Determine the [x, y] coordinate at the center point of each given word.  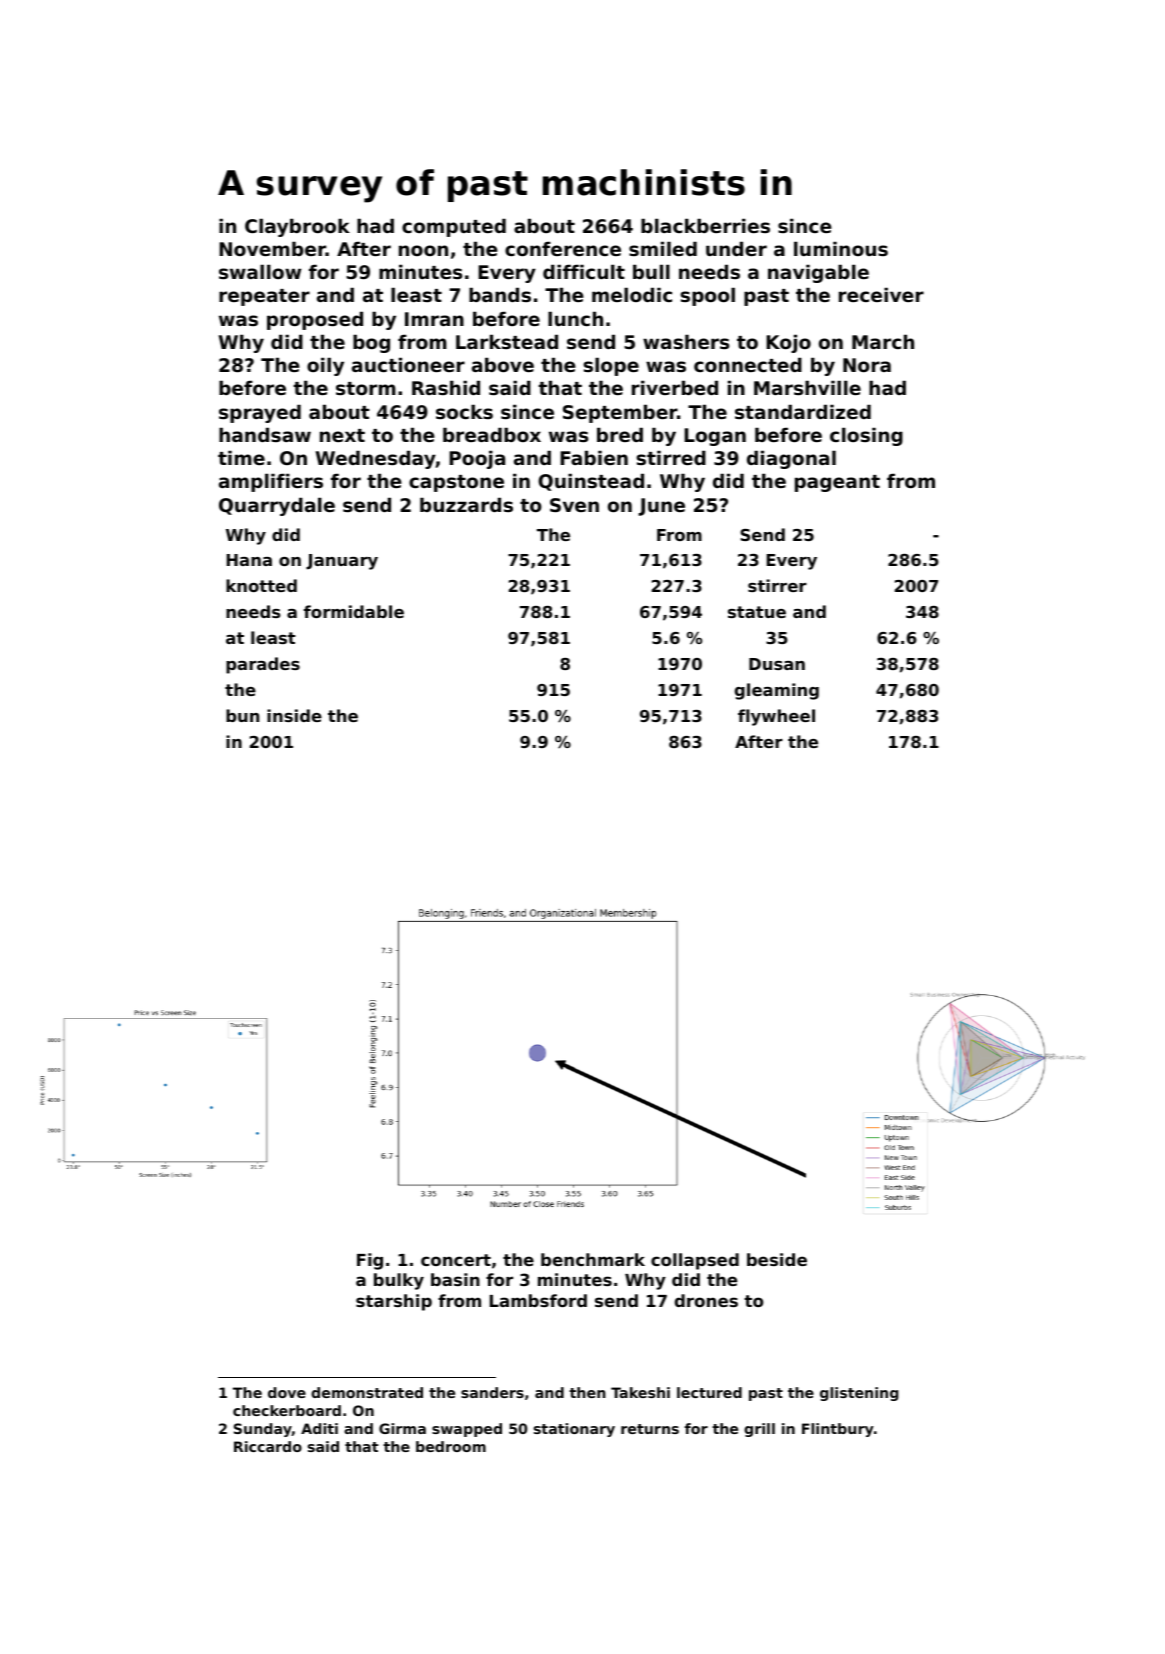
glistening [859, 1394]
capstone [456, 483]
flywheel [776, 717]
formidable [354, 611]
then [587, 1392]
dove [287, 1392]
